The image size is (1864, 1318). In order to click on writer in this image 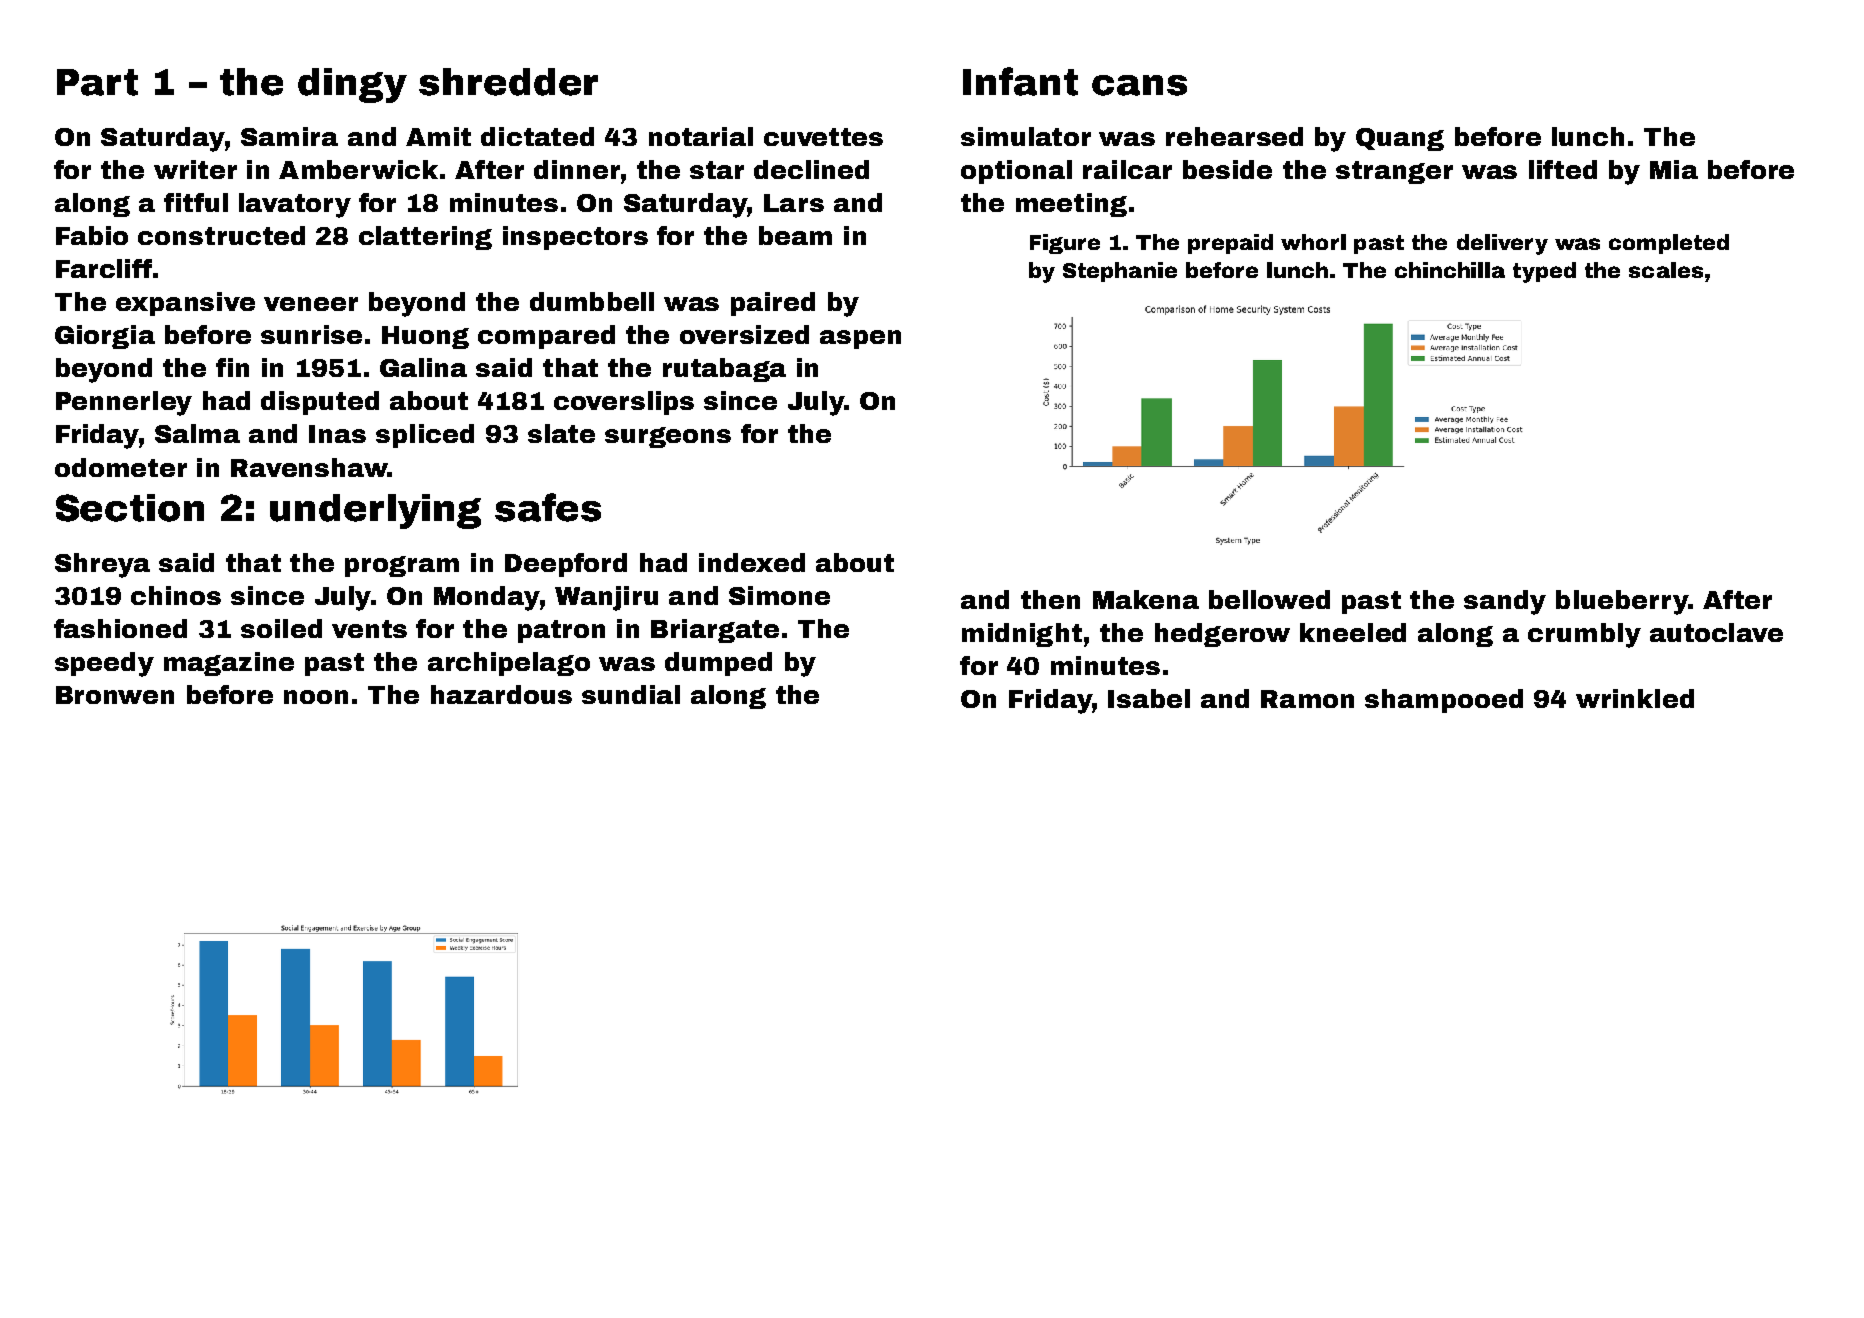, I will do `click(195, 169)`.
